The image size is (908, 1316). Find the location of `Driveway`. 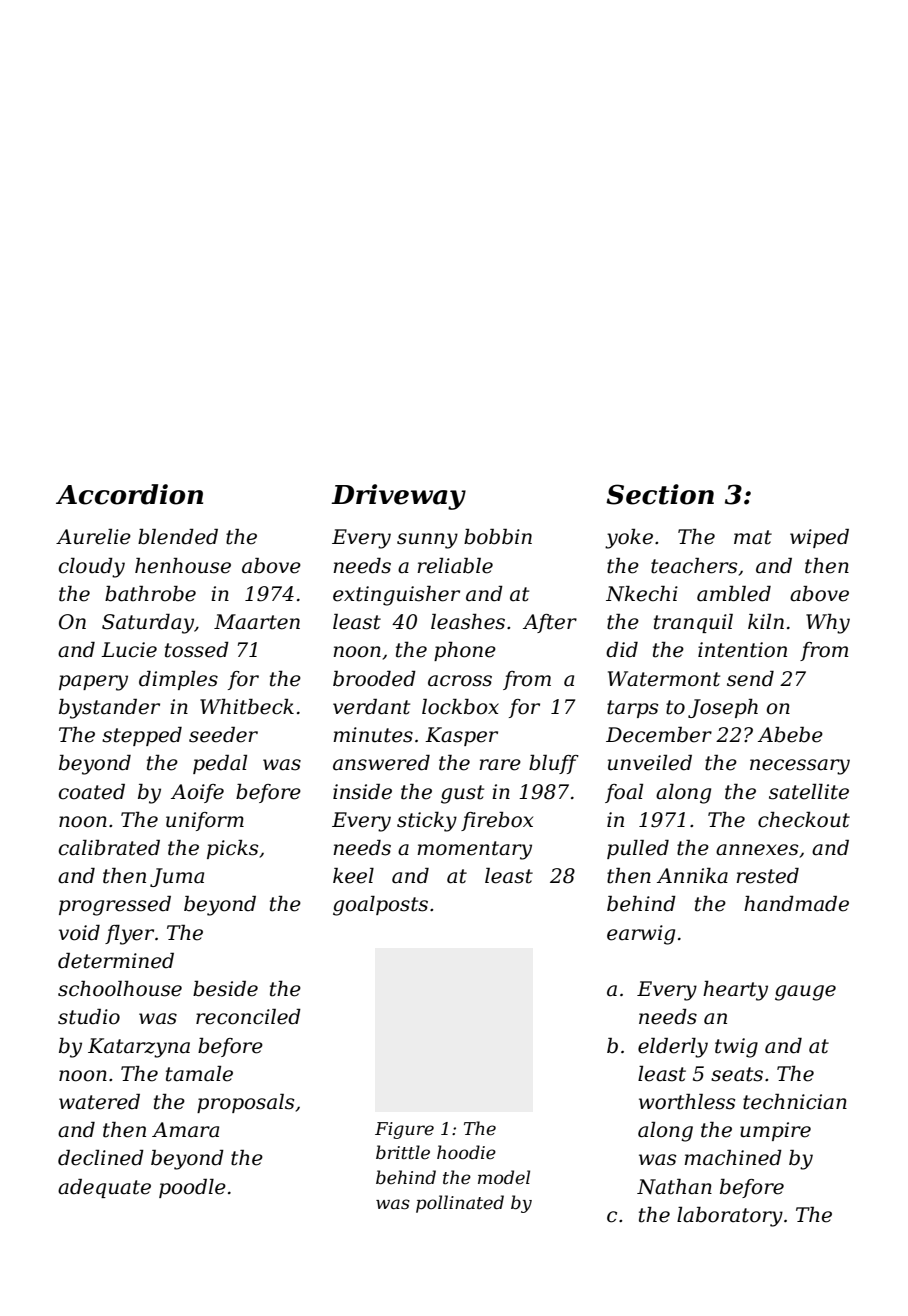

Driveway is located at coordinates (398, 497).
